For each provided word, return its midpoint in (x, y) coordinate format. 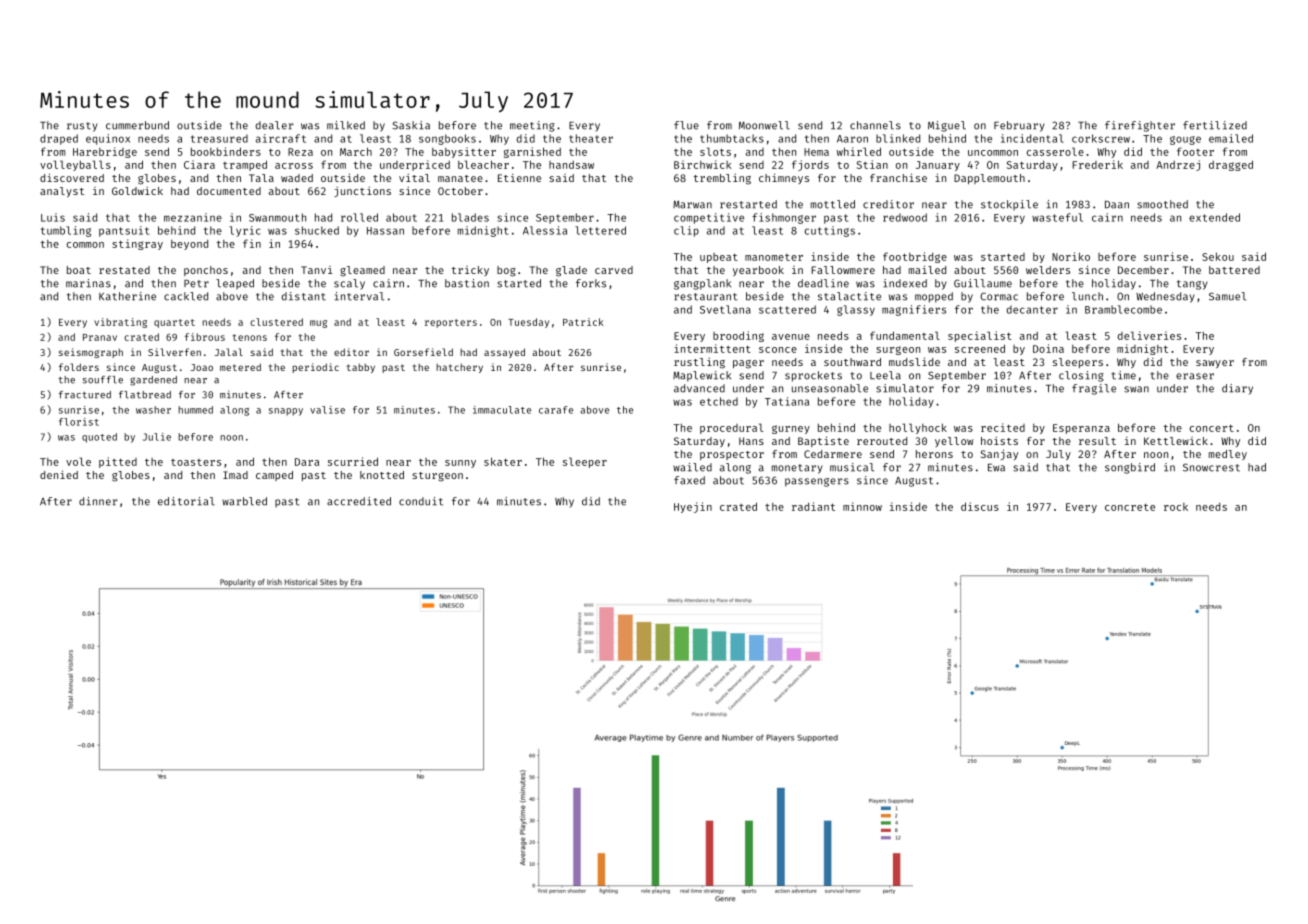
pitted (118, 462)
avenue (791, 337)
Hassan (385, 231)
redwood (905, 217)
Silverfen (174, 352)
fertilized (1215, 125)
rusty (82, 127)
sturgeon (437, 477)
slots (715, 151)
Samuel (1227, 296)
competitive (709, 218)
